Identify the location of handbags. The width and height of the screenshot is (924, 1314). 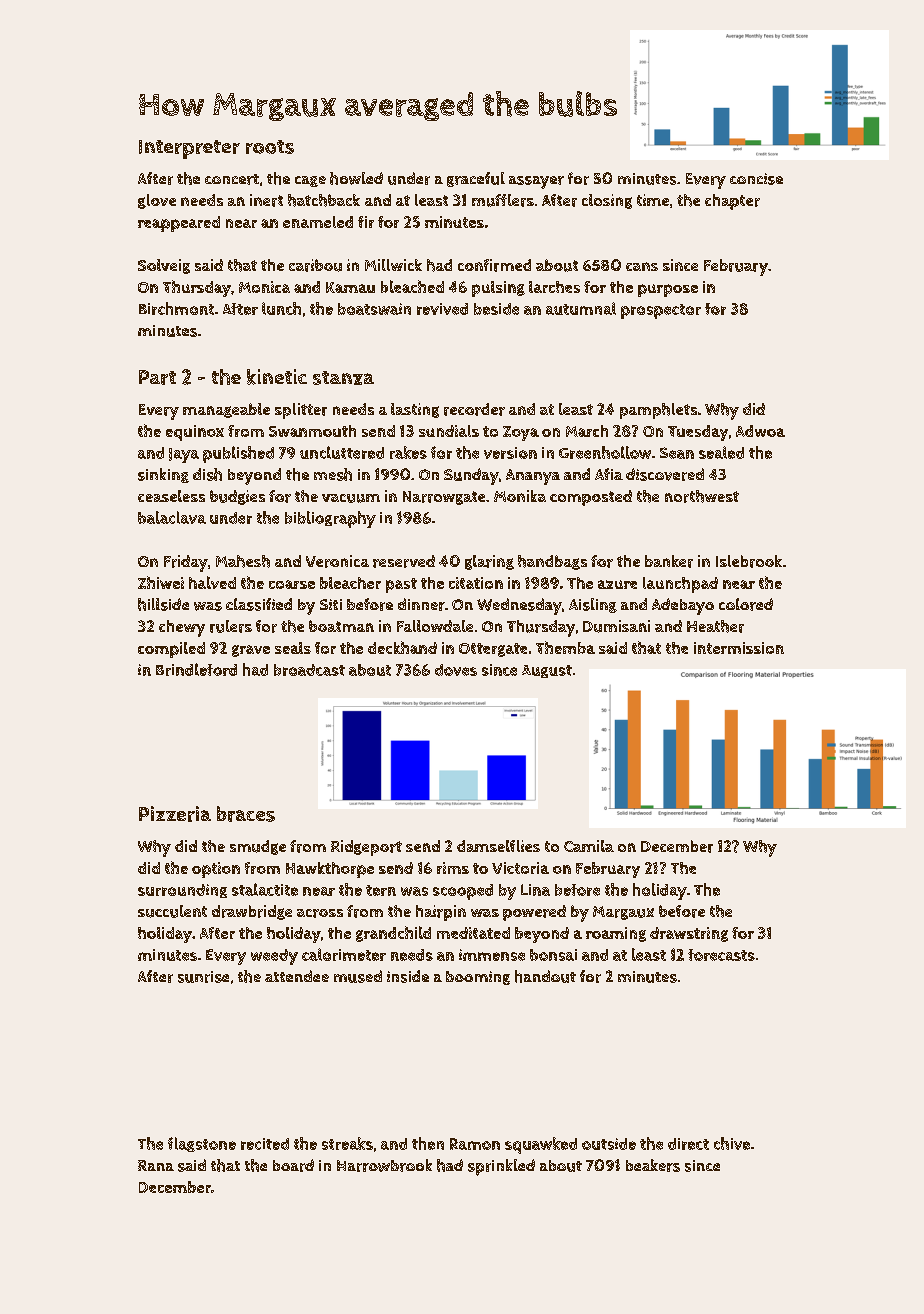
(552, 562).
